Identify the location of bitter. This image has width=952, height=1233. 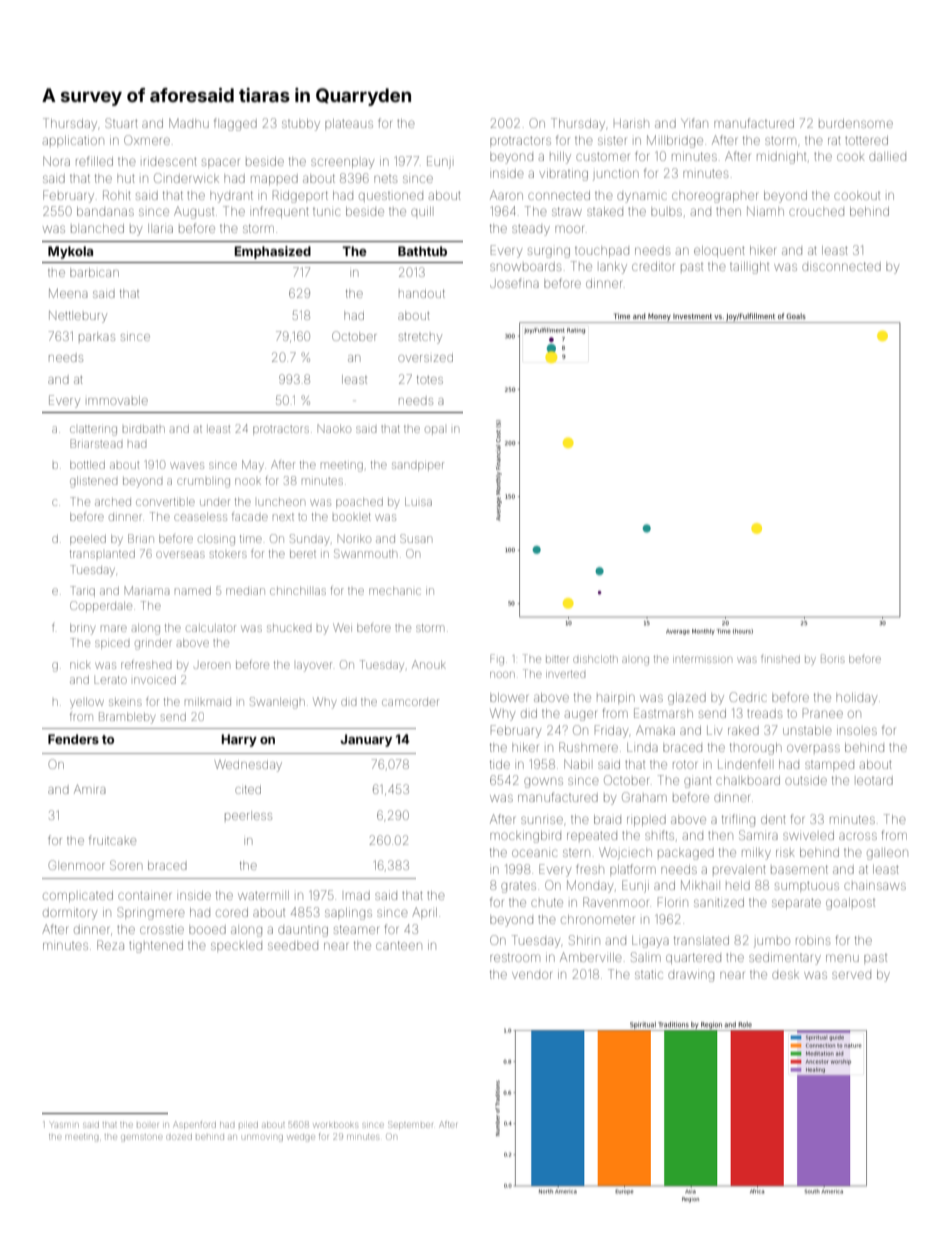
(557, 659).
